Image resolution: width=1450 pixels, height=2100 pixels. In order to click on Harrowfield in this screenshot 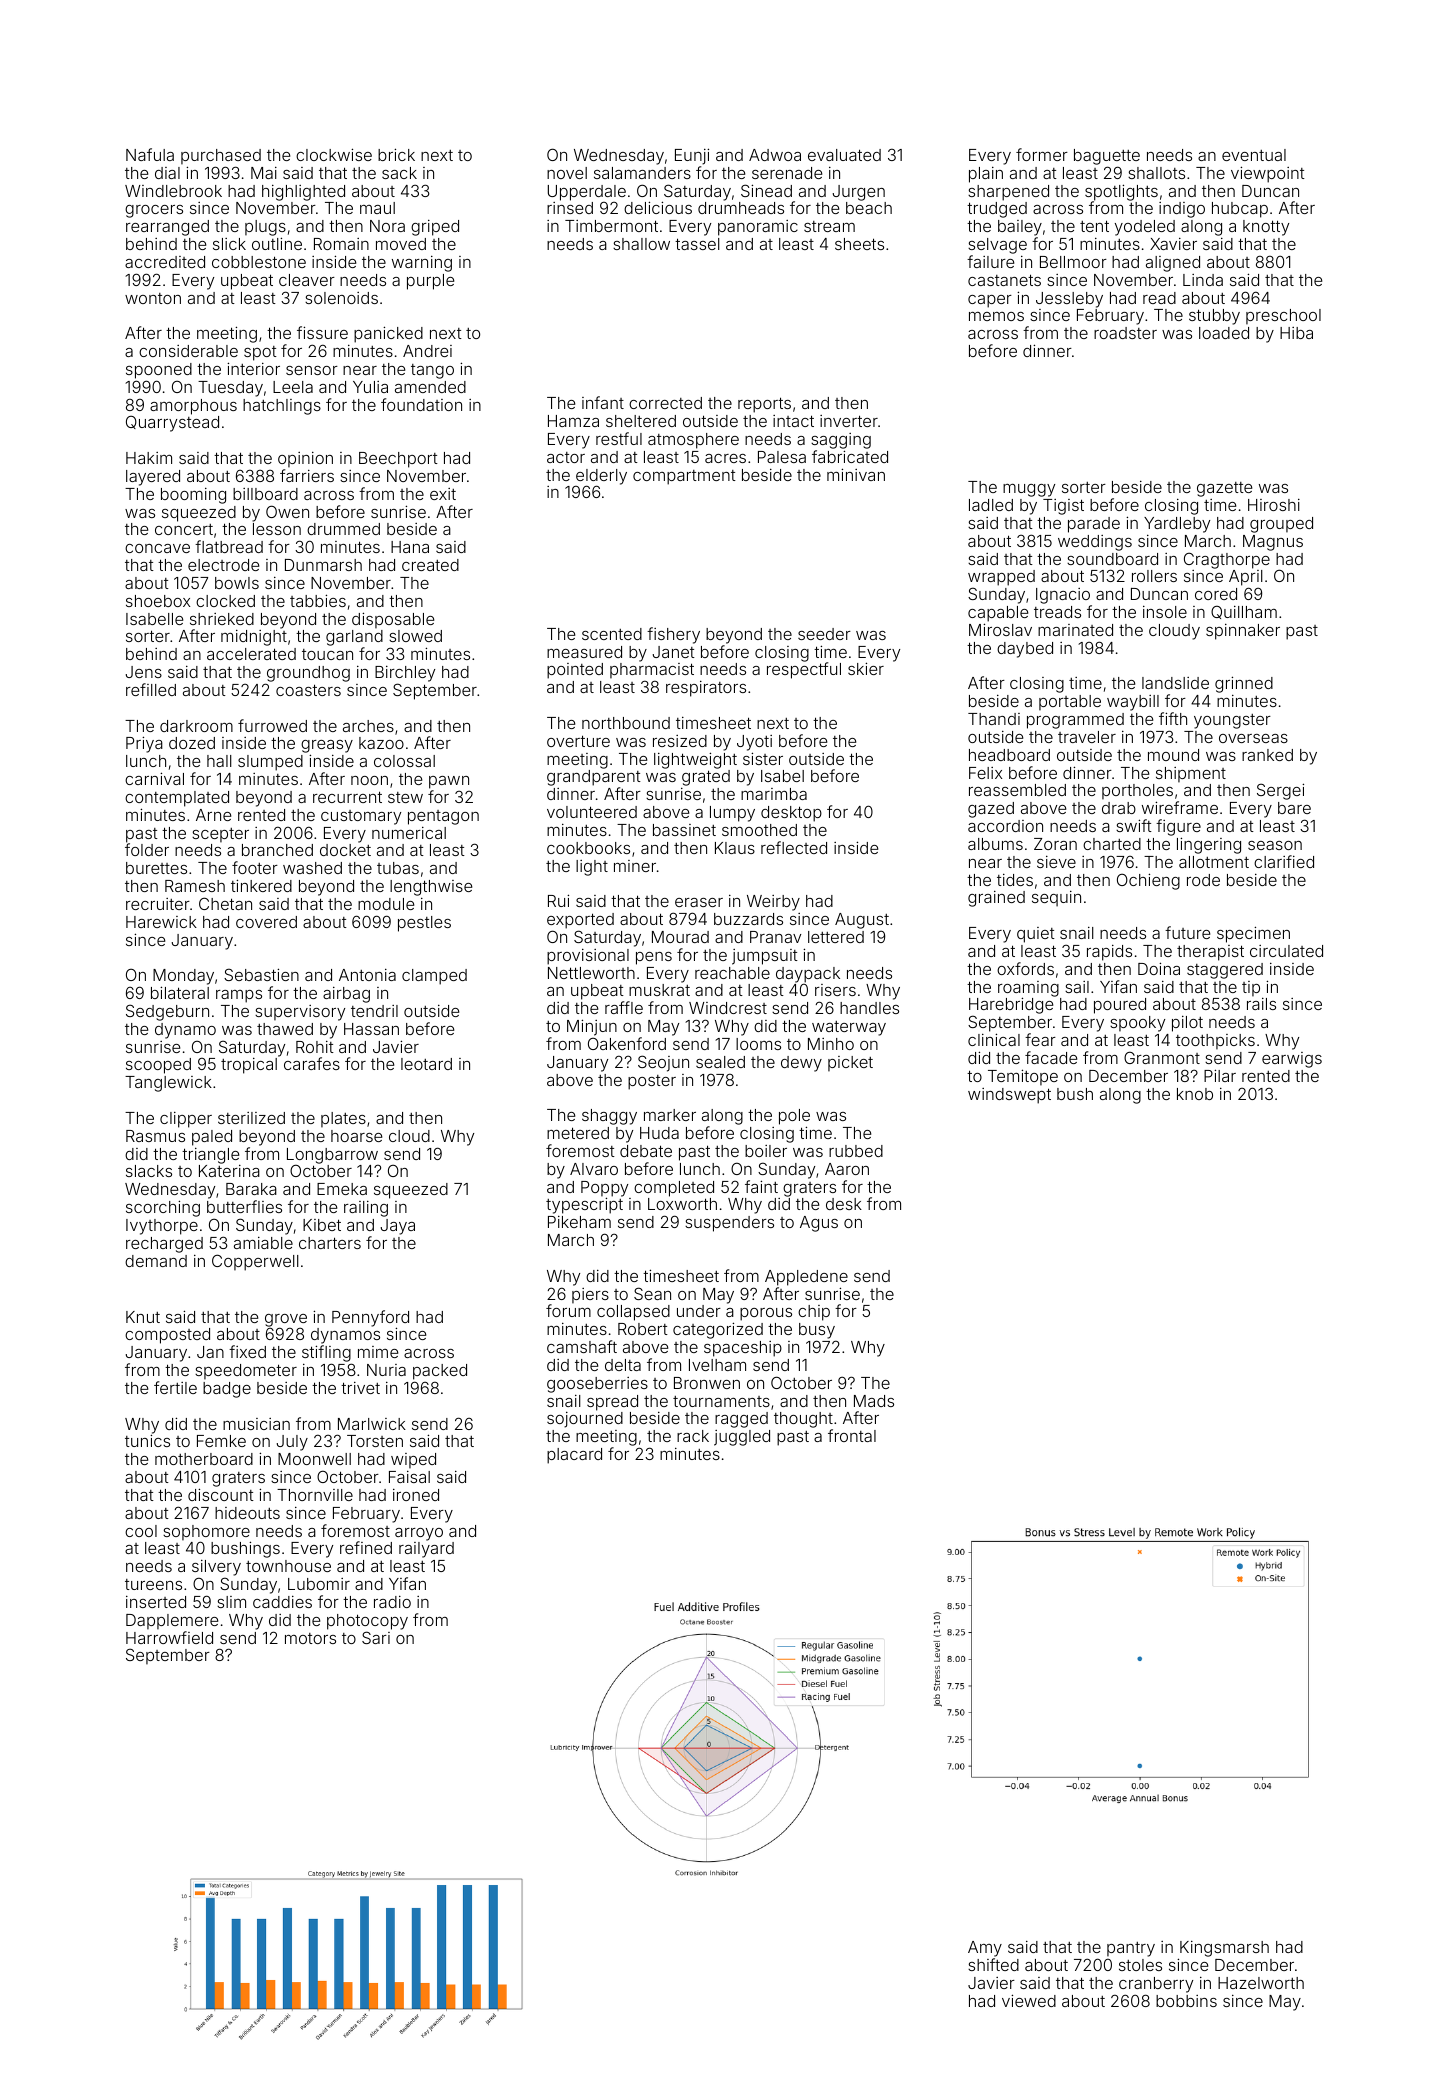, I will do `click(169, 1637)`.
